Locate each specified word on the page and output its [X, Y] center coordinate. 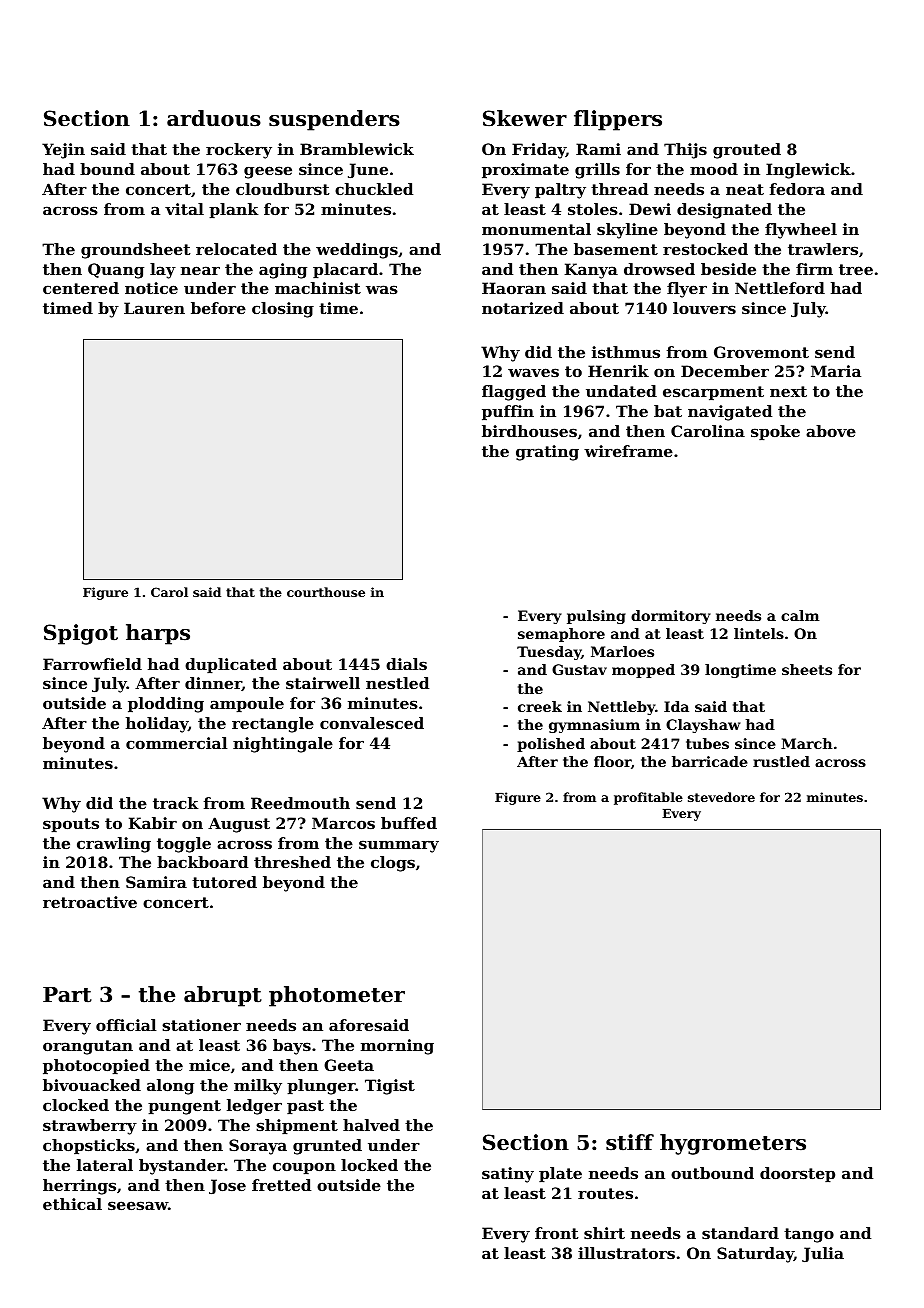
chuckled [374, 189]
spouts [71, 825]
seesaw [138, 1205]
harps [158, 634]
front [556, 1233]
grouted [747, 151]
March [807, 743]
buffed [409, 823]
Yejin [63, 151]
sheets [807, 669]
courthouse [326, 592]
